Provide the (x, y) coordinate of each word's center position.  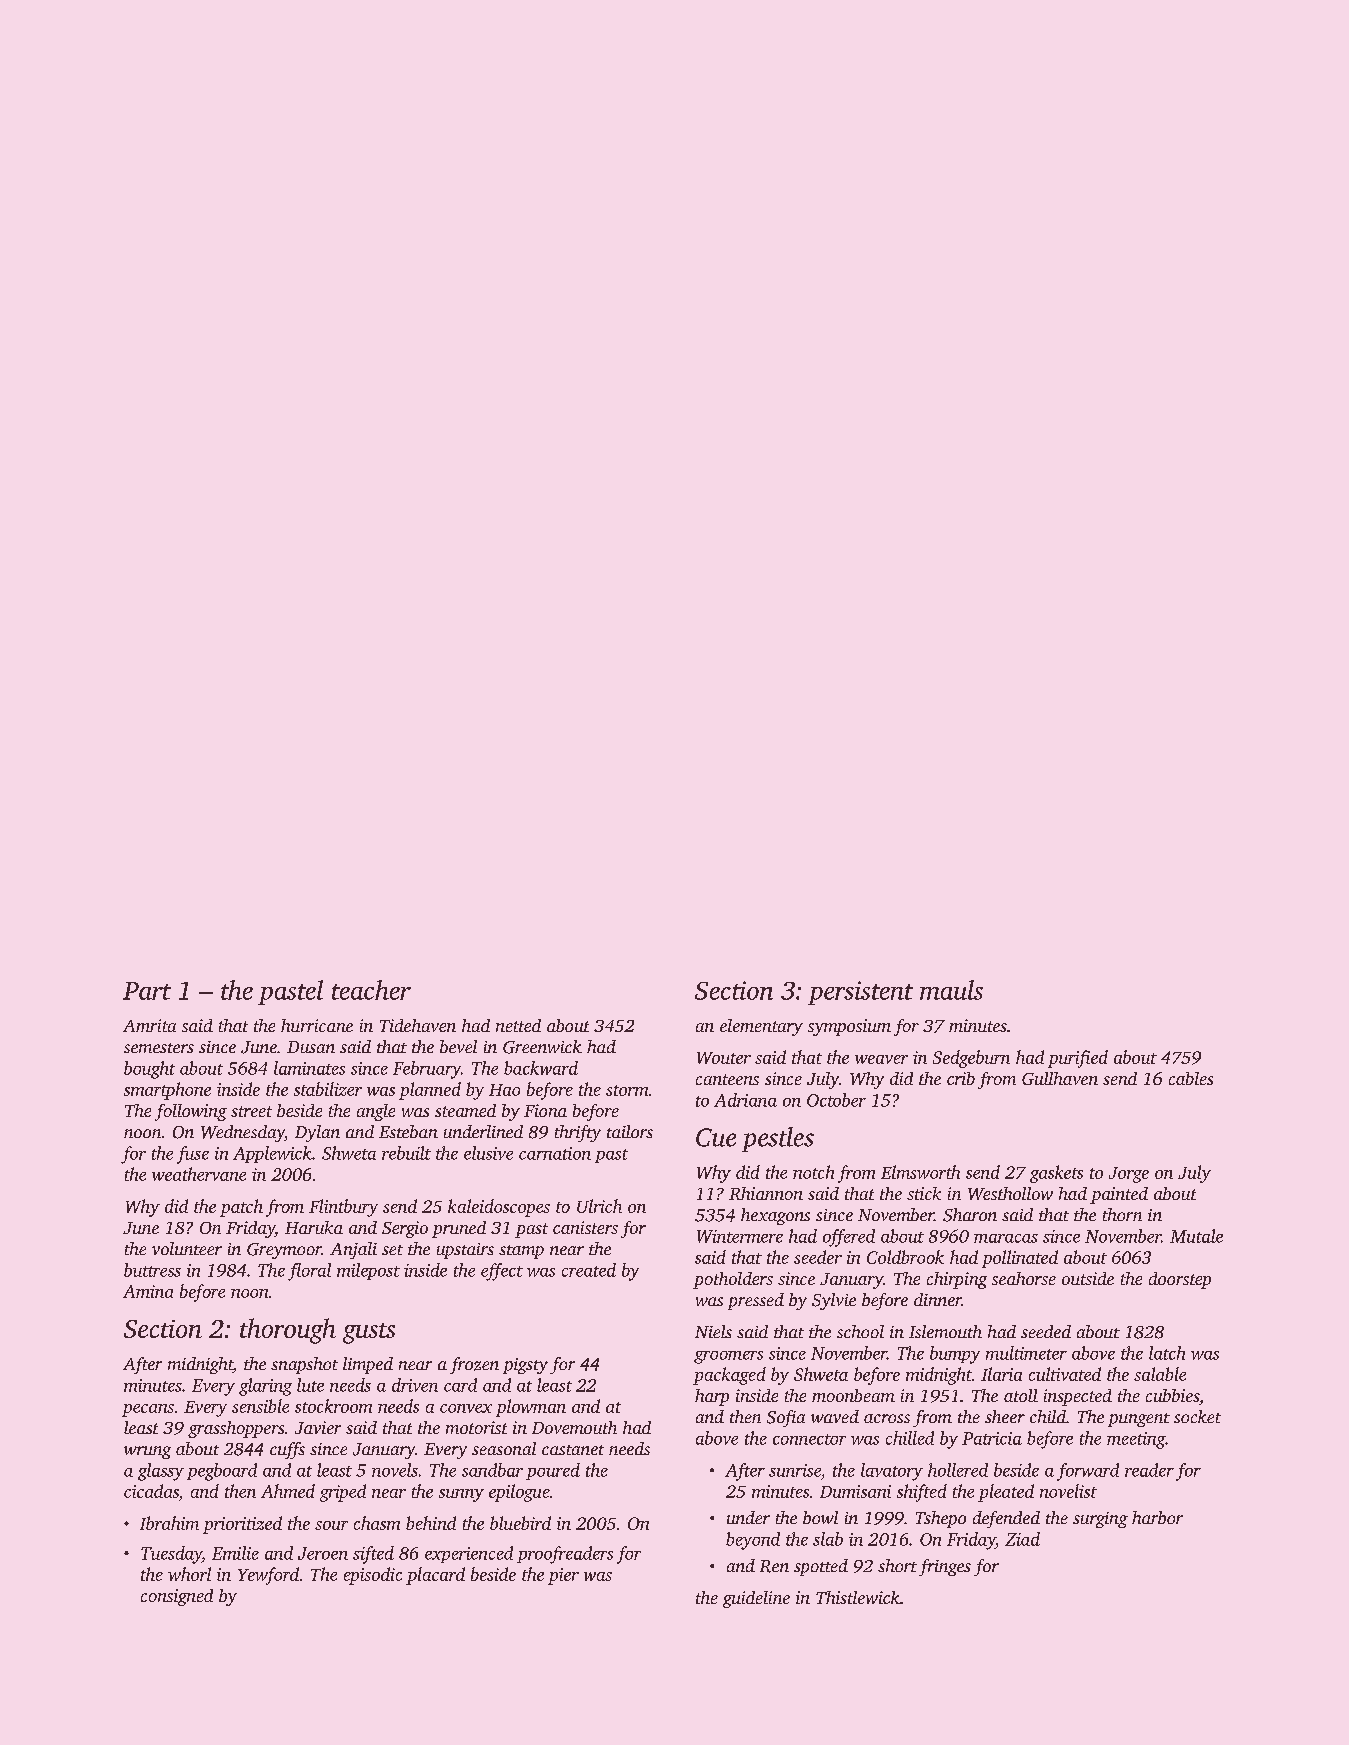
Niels (713, 1331)
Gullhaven (1060, 1078)
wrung (147, 1452)
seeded (1046, 1331)
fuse (193, 1155)
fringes (945, 1567)
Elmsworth (920, 1172)
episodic (373, 1576)
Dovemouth (574, 1427)
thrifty (578, 1133)
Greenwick (542, 1047)
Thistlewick (858, 1597)
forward (1088, 1472)
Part (147, 991)
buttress (152, 1270)
